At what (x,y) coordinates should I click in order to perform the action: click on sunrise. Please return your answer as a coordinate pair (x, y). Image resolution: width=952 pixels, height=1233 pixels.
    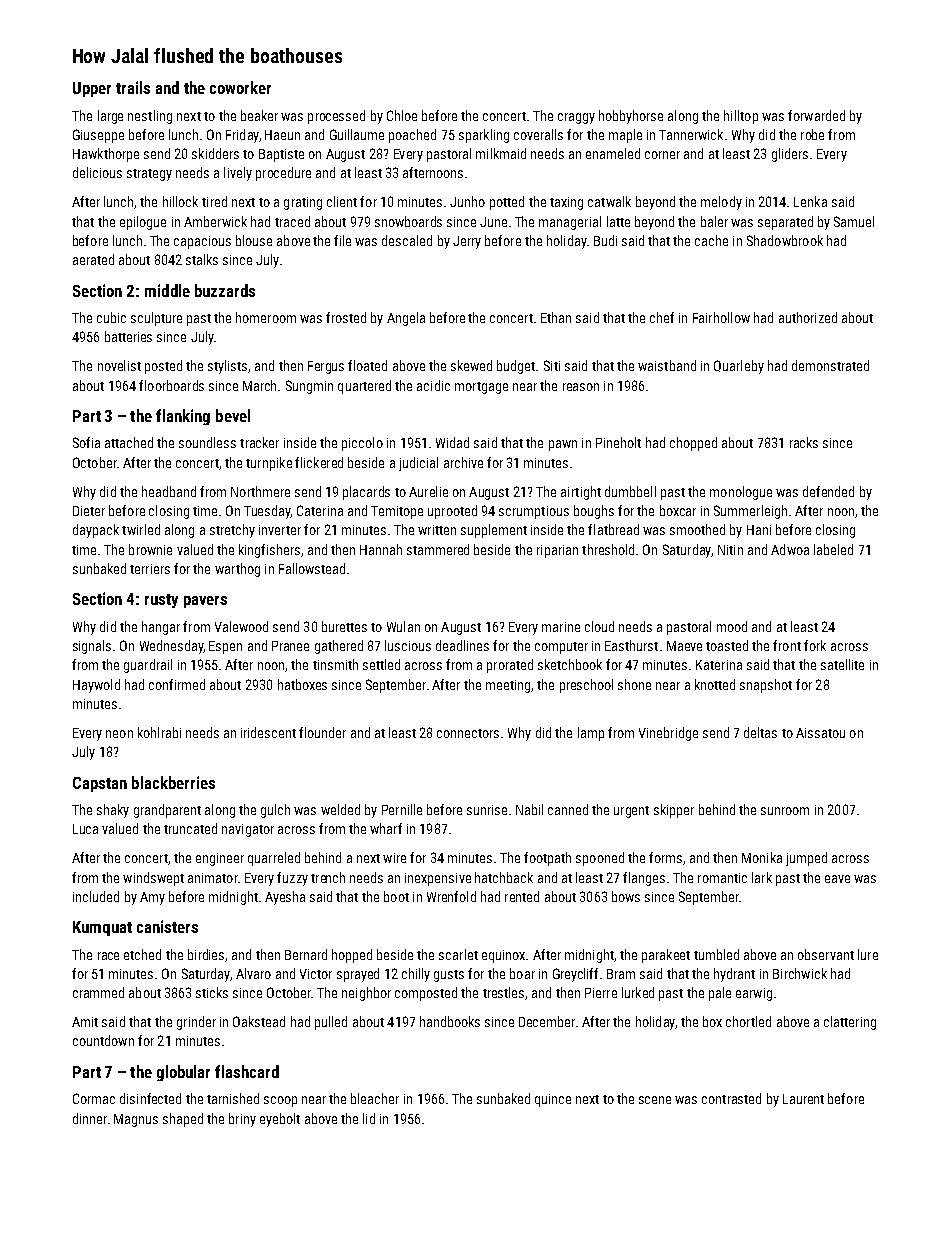
    Looking at the image, I should click on (487, 810).
